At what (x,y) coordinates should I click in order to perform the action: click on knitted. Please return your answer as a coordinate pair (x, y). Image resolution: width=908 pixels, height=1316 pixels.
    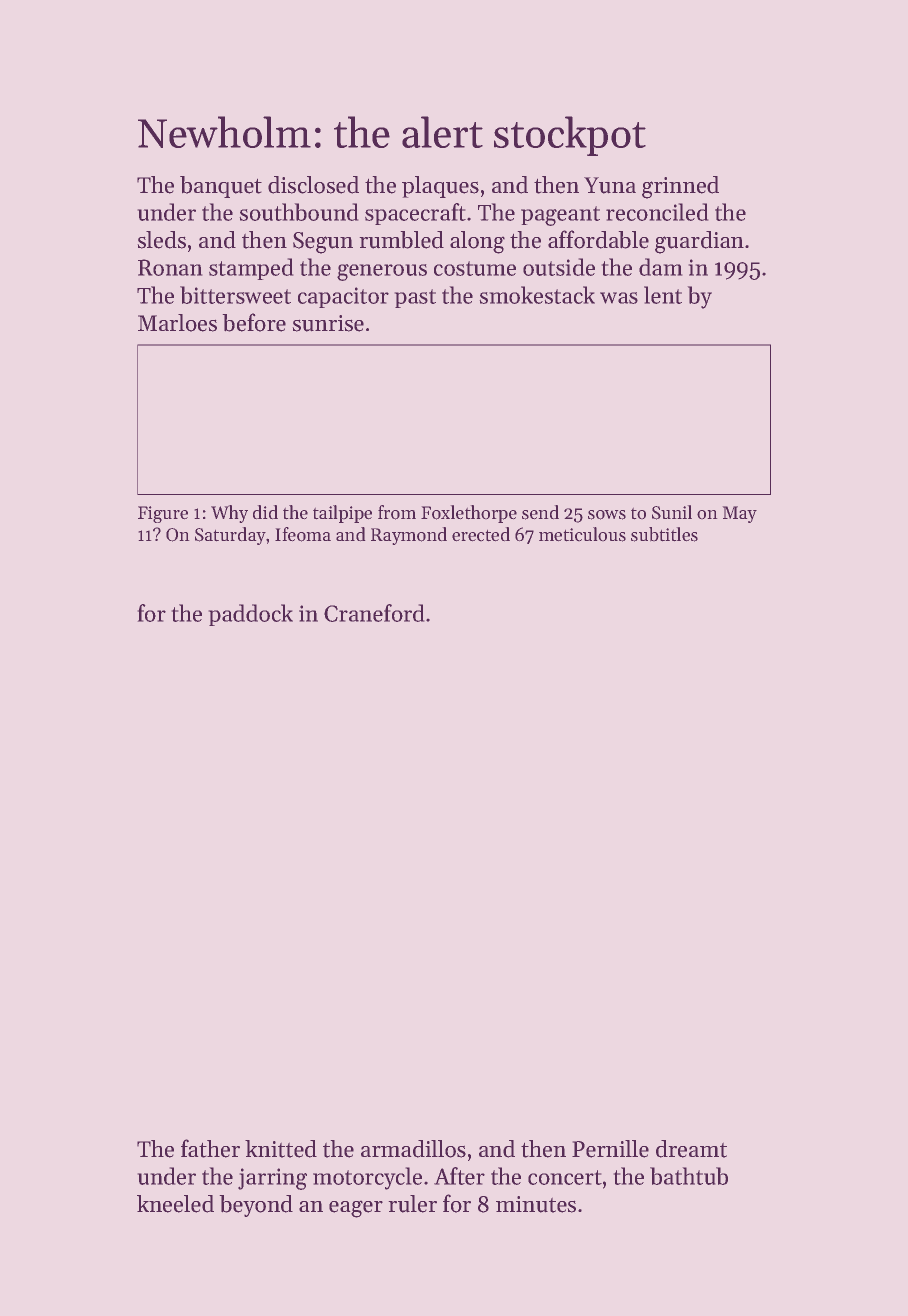
    Looking at the image, I should click on (281, 1149).
